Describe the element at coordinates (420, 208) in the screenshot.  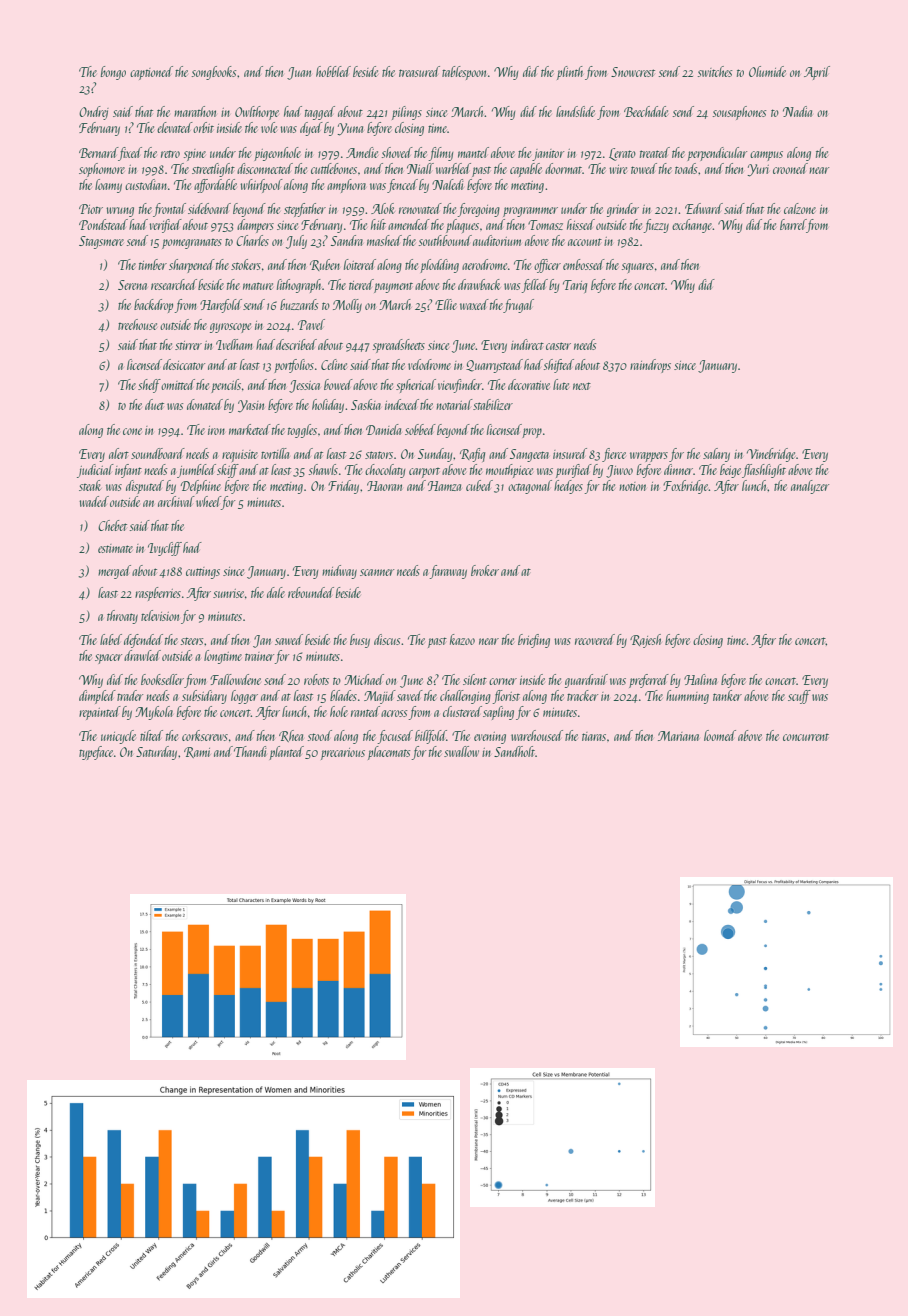
I see `renovated` at that location.
